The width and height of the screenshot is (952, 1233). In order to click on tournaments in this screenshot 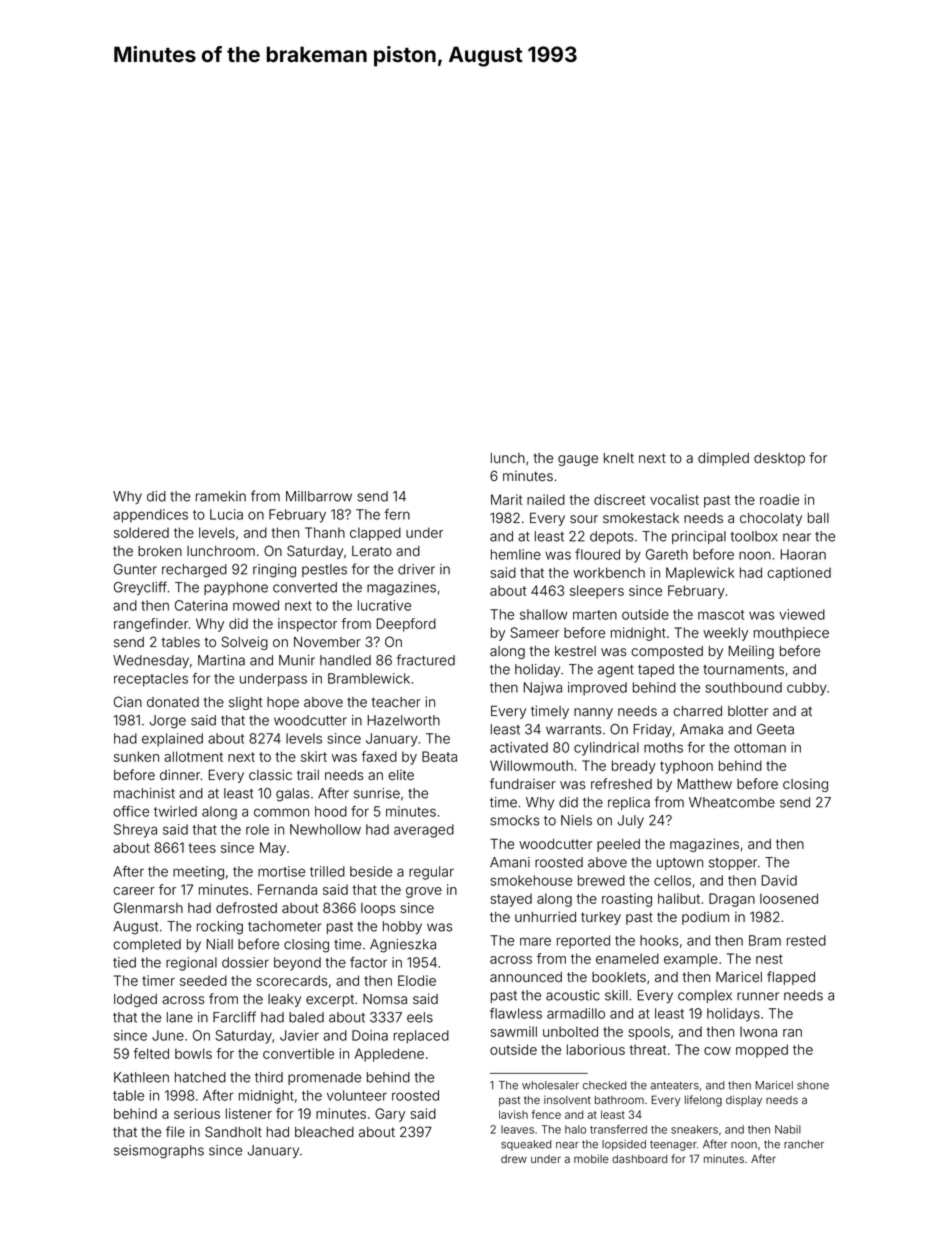, I will do `click(743, 670)`.
